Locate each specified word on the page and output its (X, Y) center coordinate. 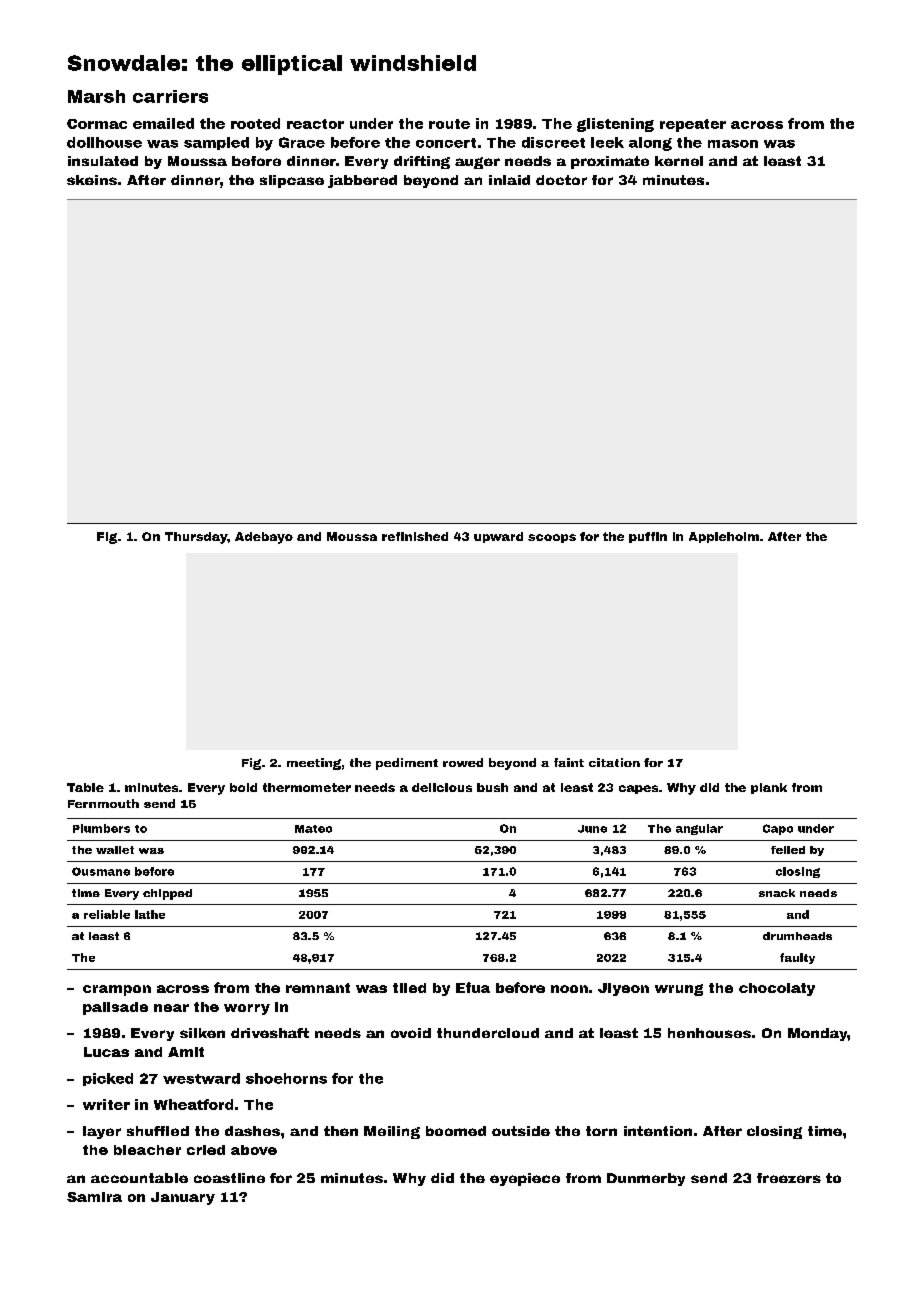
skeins (92, 180)
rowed (463, 762)
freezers (789, 1178)
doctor (561, 180)
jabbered (362, 181)
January (183, 1198)
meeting (314, 764)
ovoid (411, 1033)
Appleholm (724, 537)
